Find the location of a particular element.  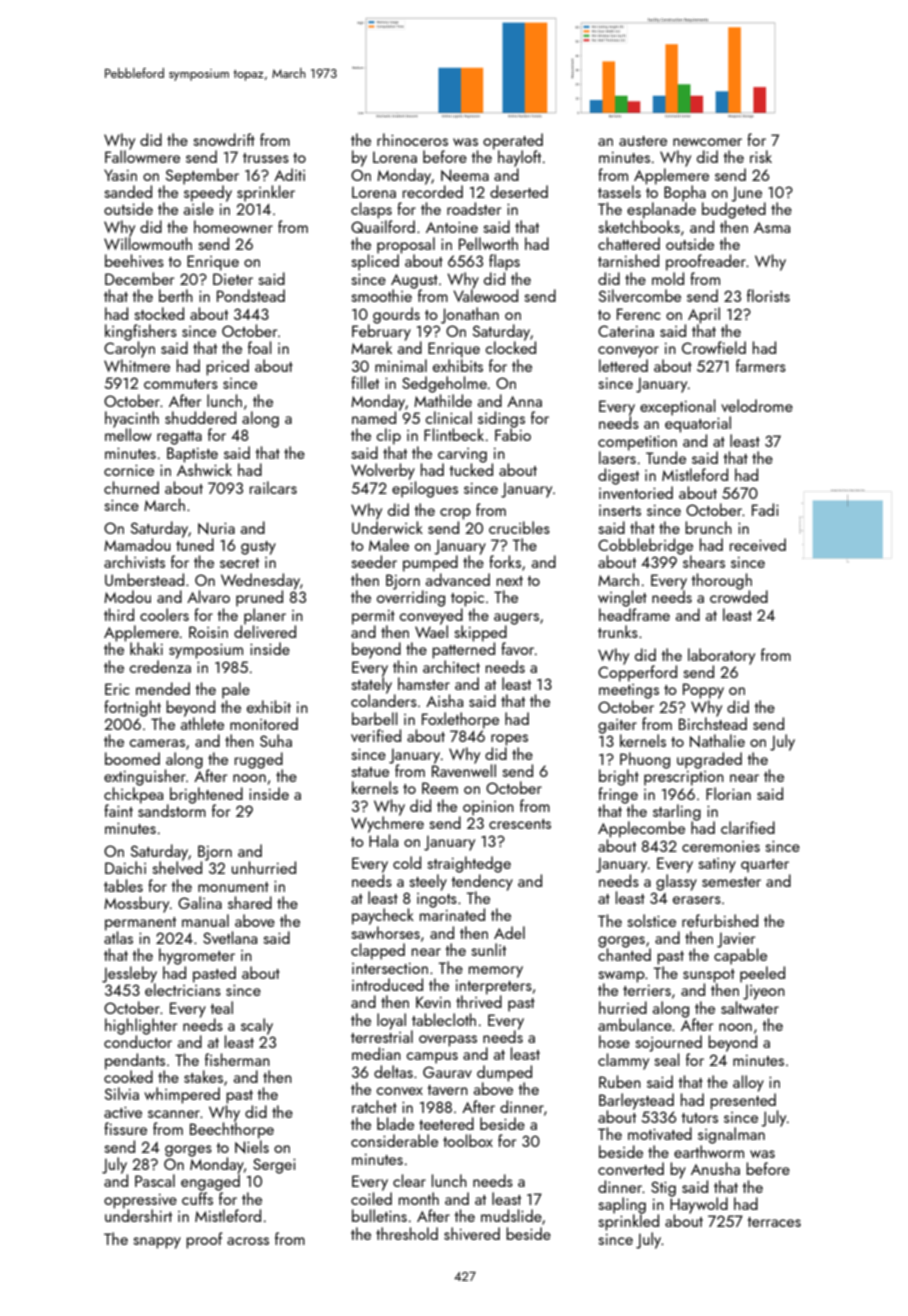

mold is located at coordinates (668, 278).
